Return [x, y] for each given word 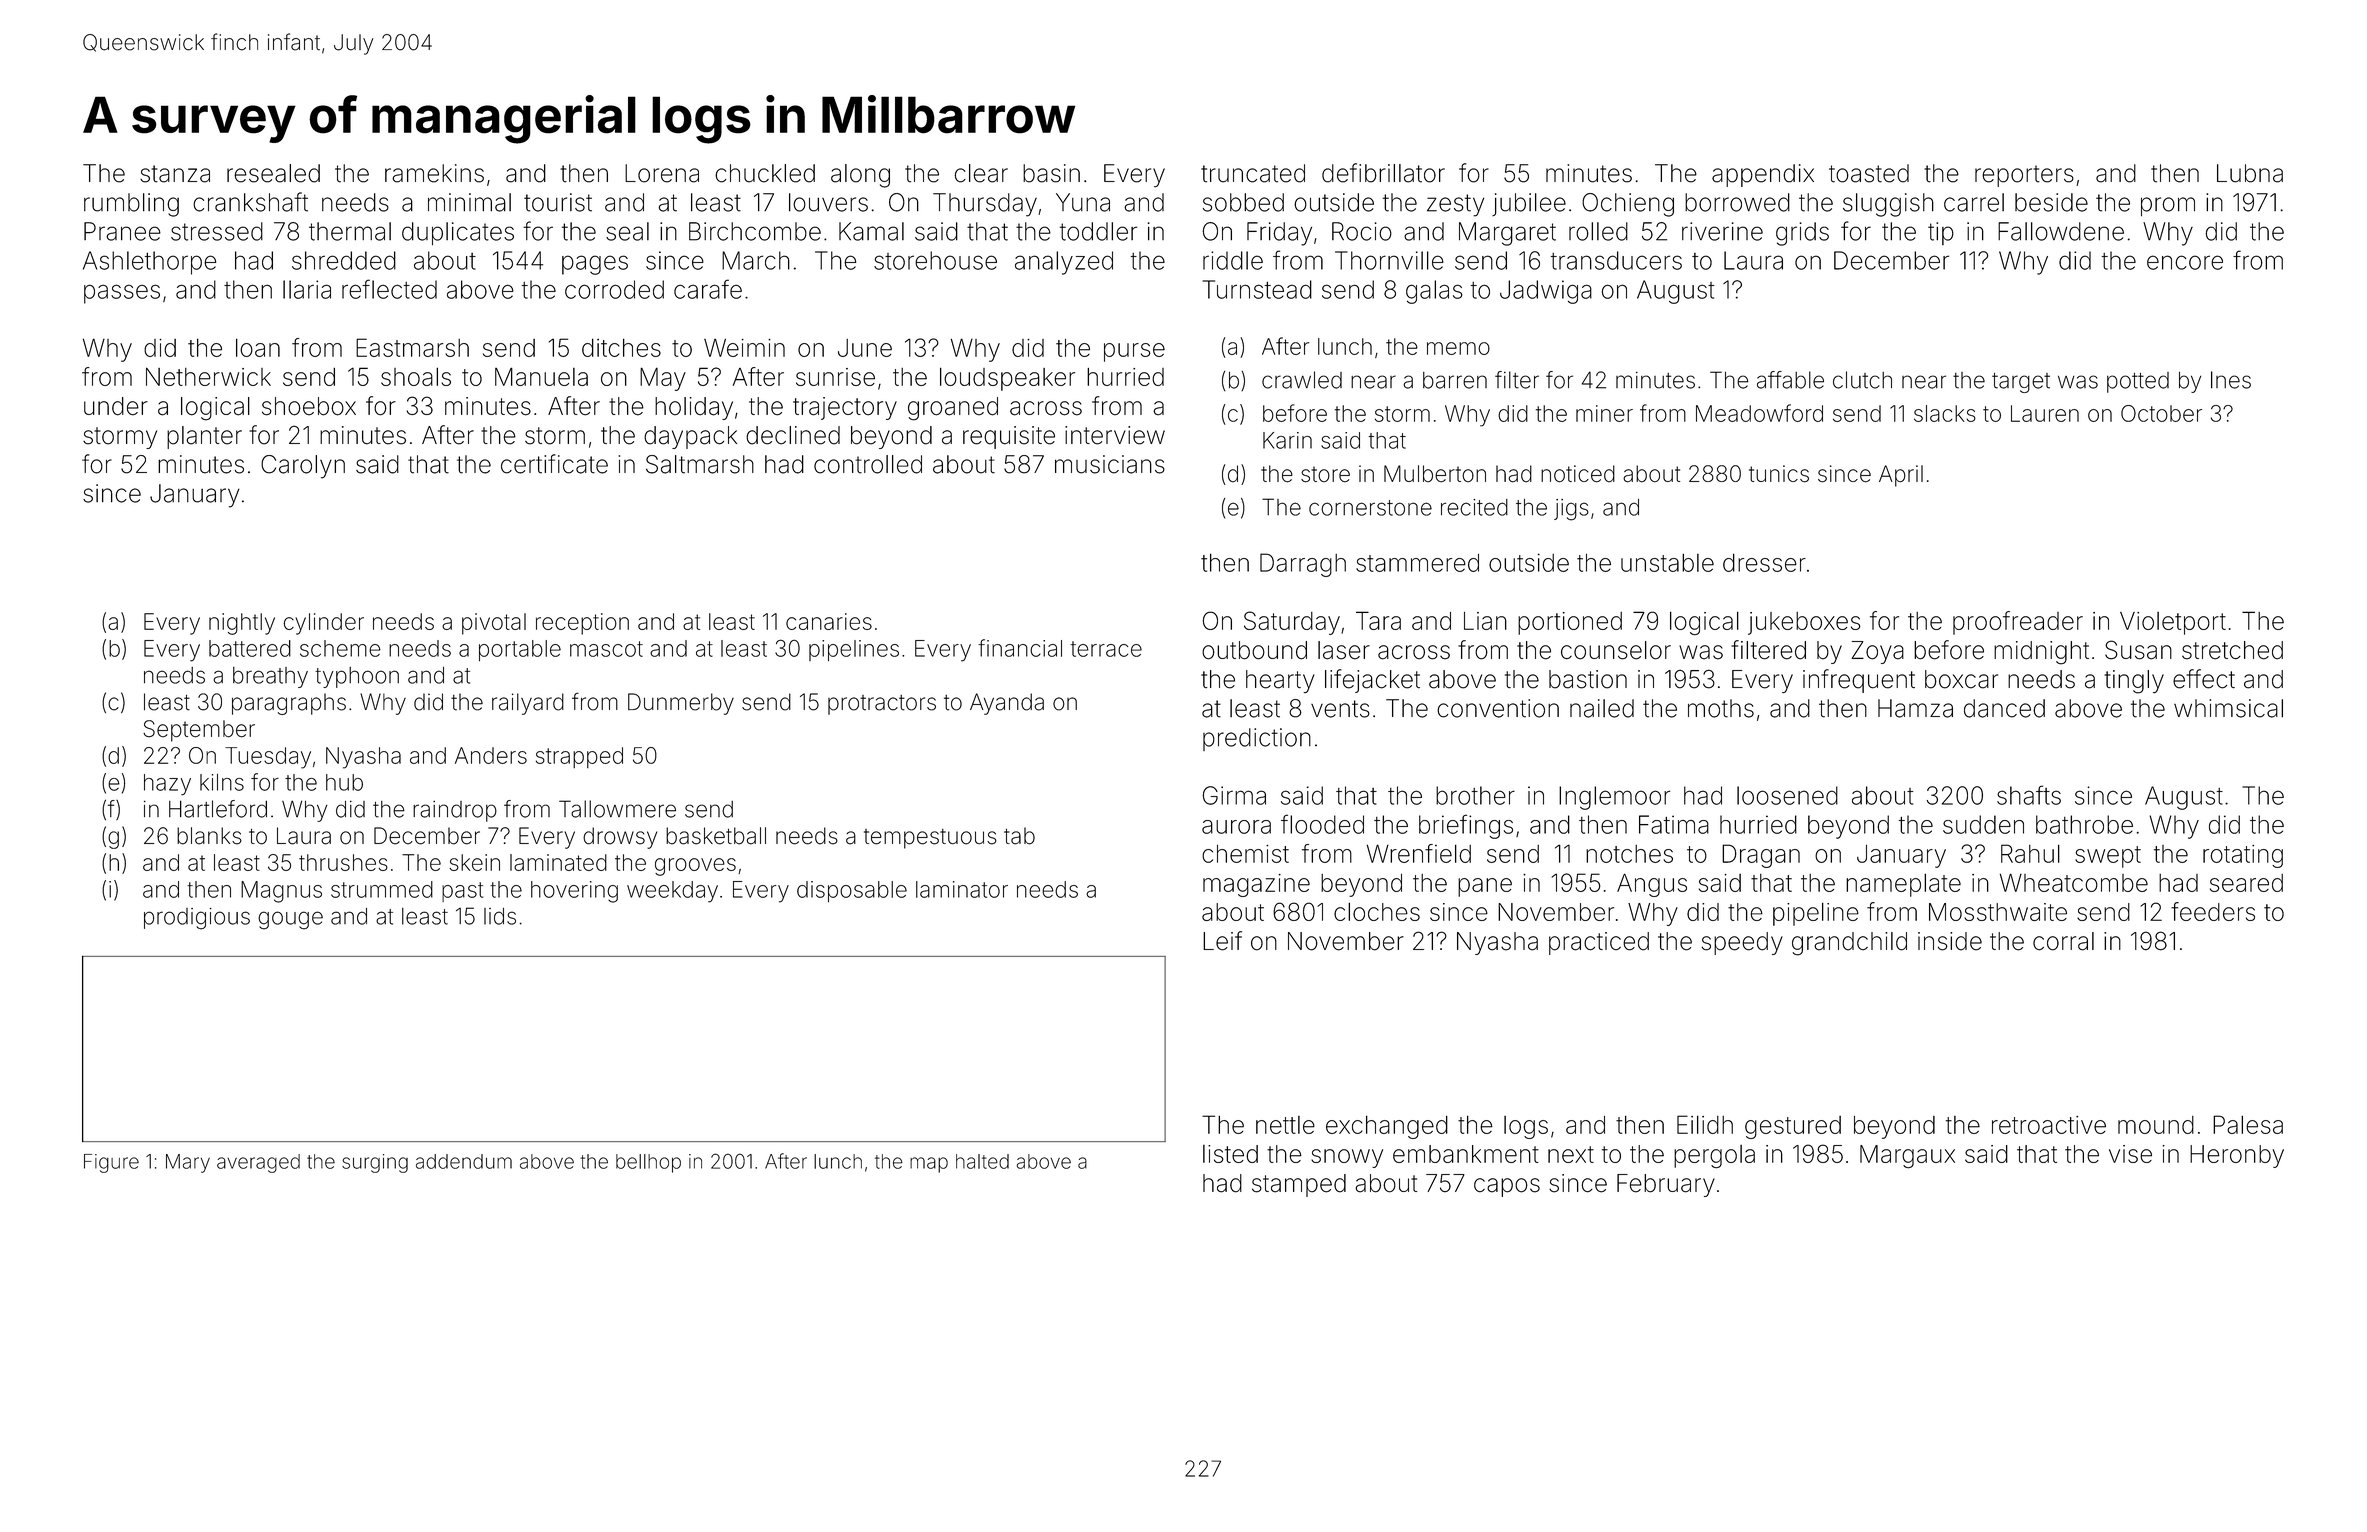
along [860, 176]
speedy [1742, 943]
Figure [111, 1163]
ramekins [434, 173]
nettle [1285, 1125]
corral [2063, 941]
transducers [1616, 260]
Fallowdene [2061, 231]
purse [1134, 352]
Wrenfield [1419, 853]
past [463, 892]
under [116, 406]
